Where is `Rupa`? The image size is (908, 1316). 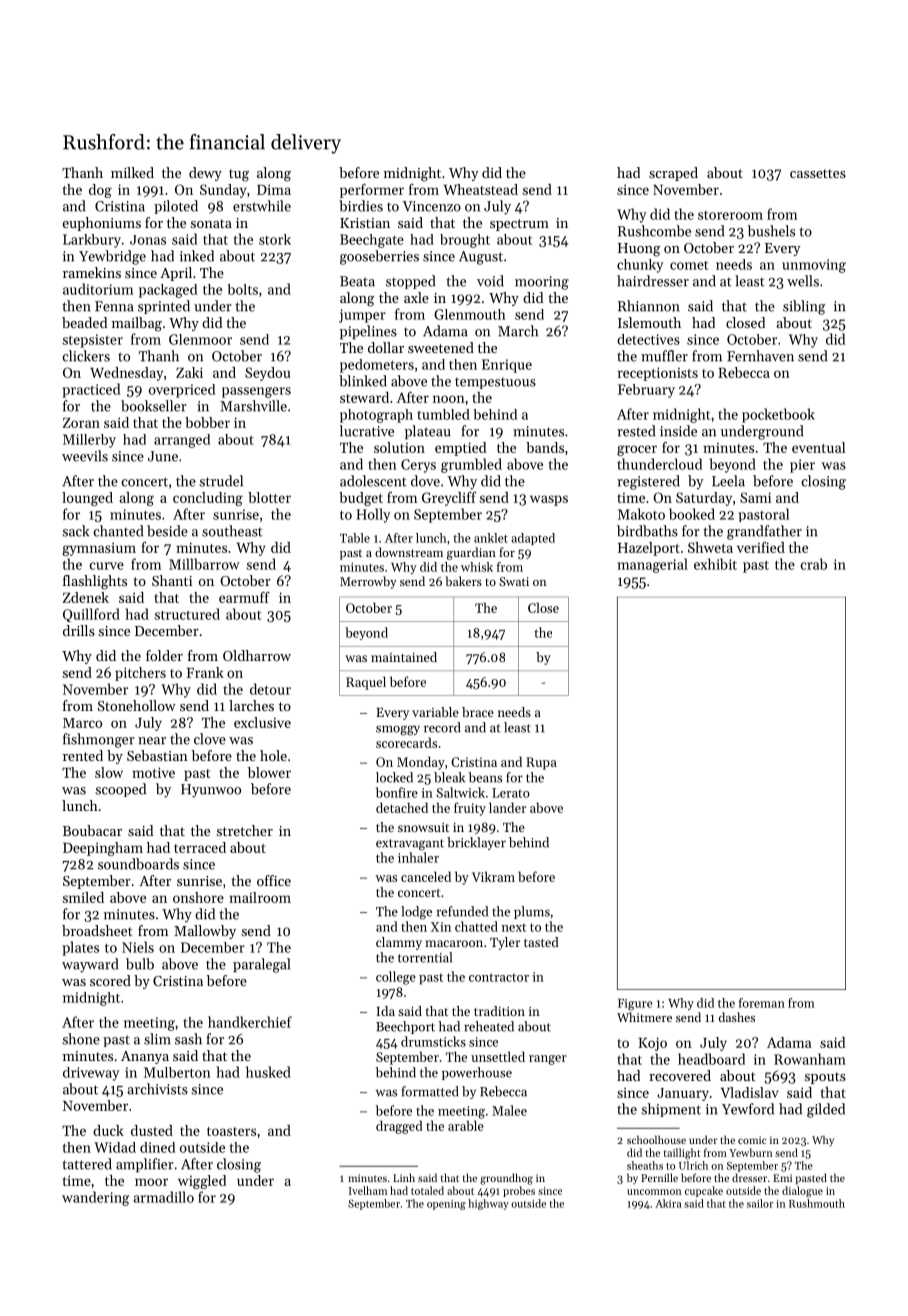 Rupa is located at coordinates (541, 763).
